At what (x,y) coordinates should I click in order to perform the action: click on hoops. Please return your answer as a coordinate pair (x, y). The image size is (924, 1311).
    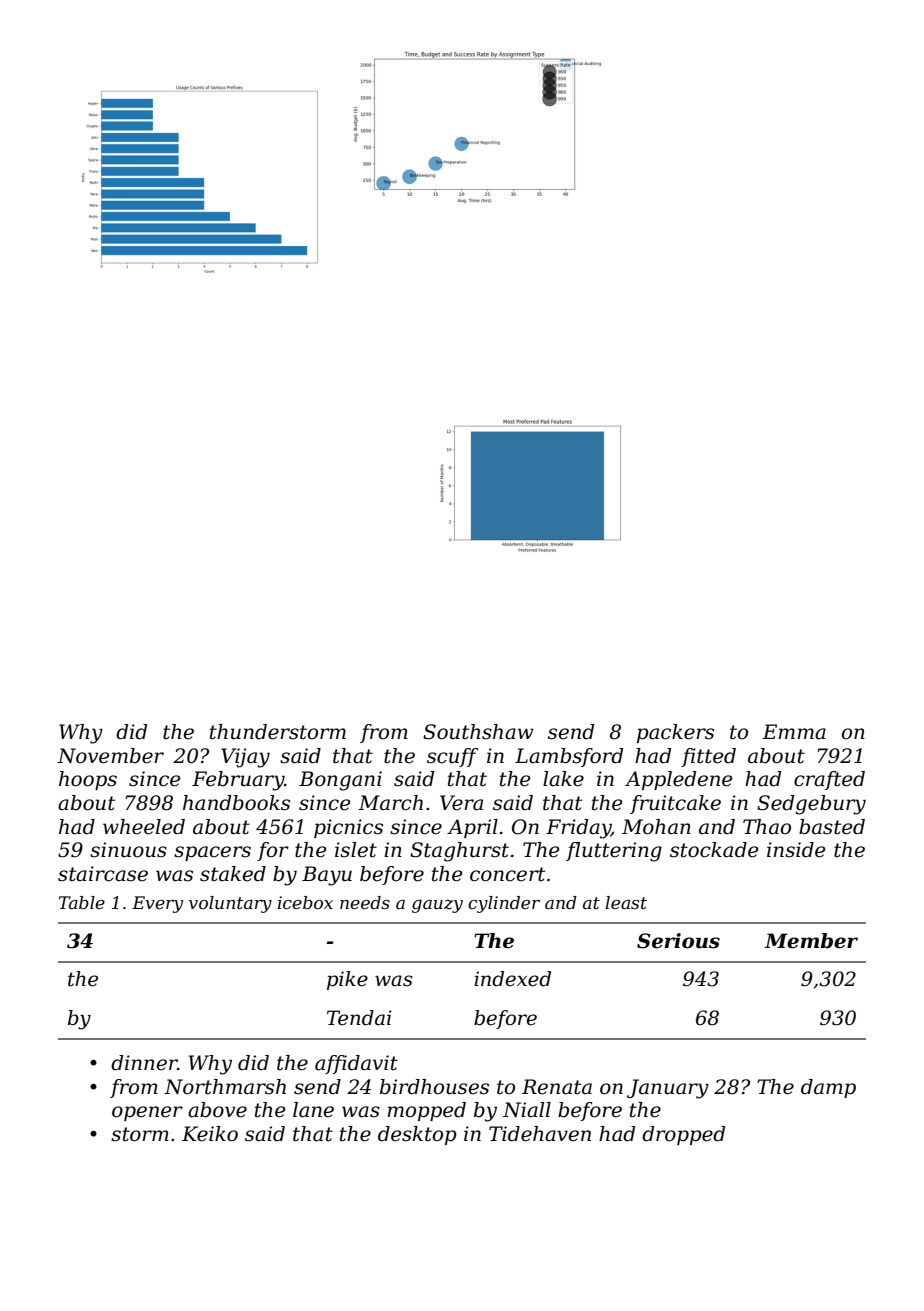
    Looking at the image, I should click on (88, 780).
